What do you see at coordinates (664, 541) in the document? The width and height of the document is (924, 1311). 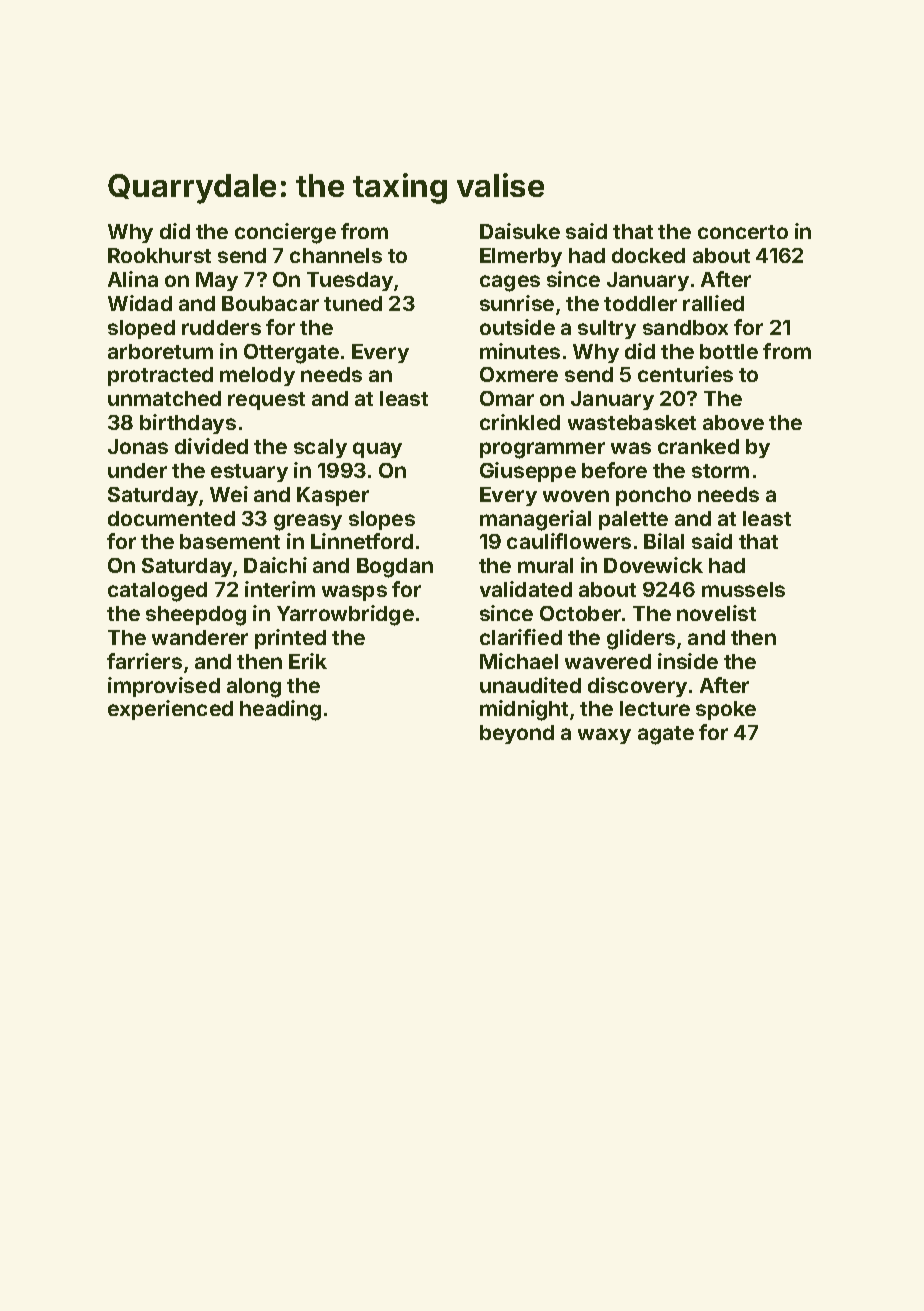 I see `Bilal` at bounding box center [664, 541].
